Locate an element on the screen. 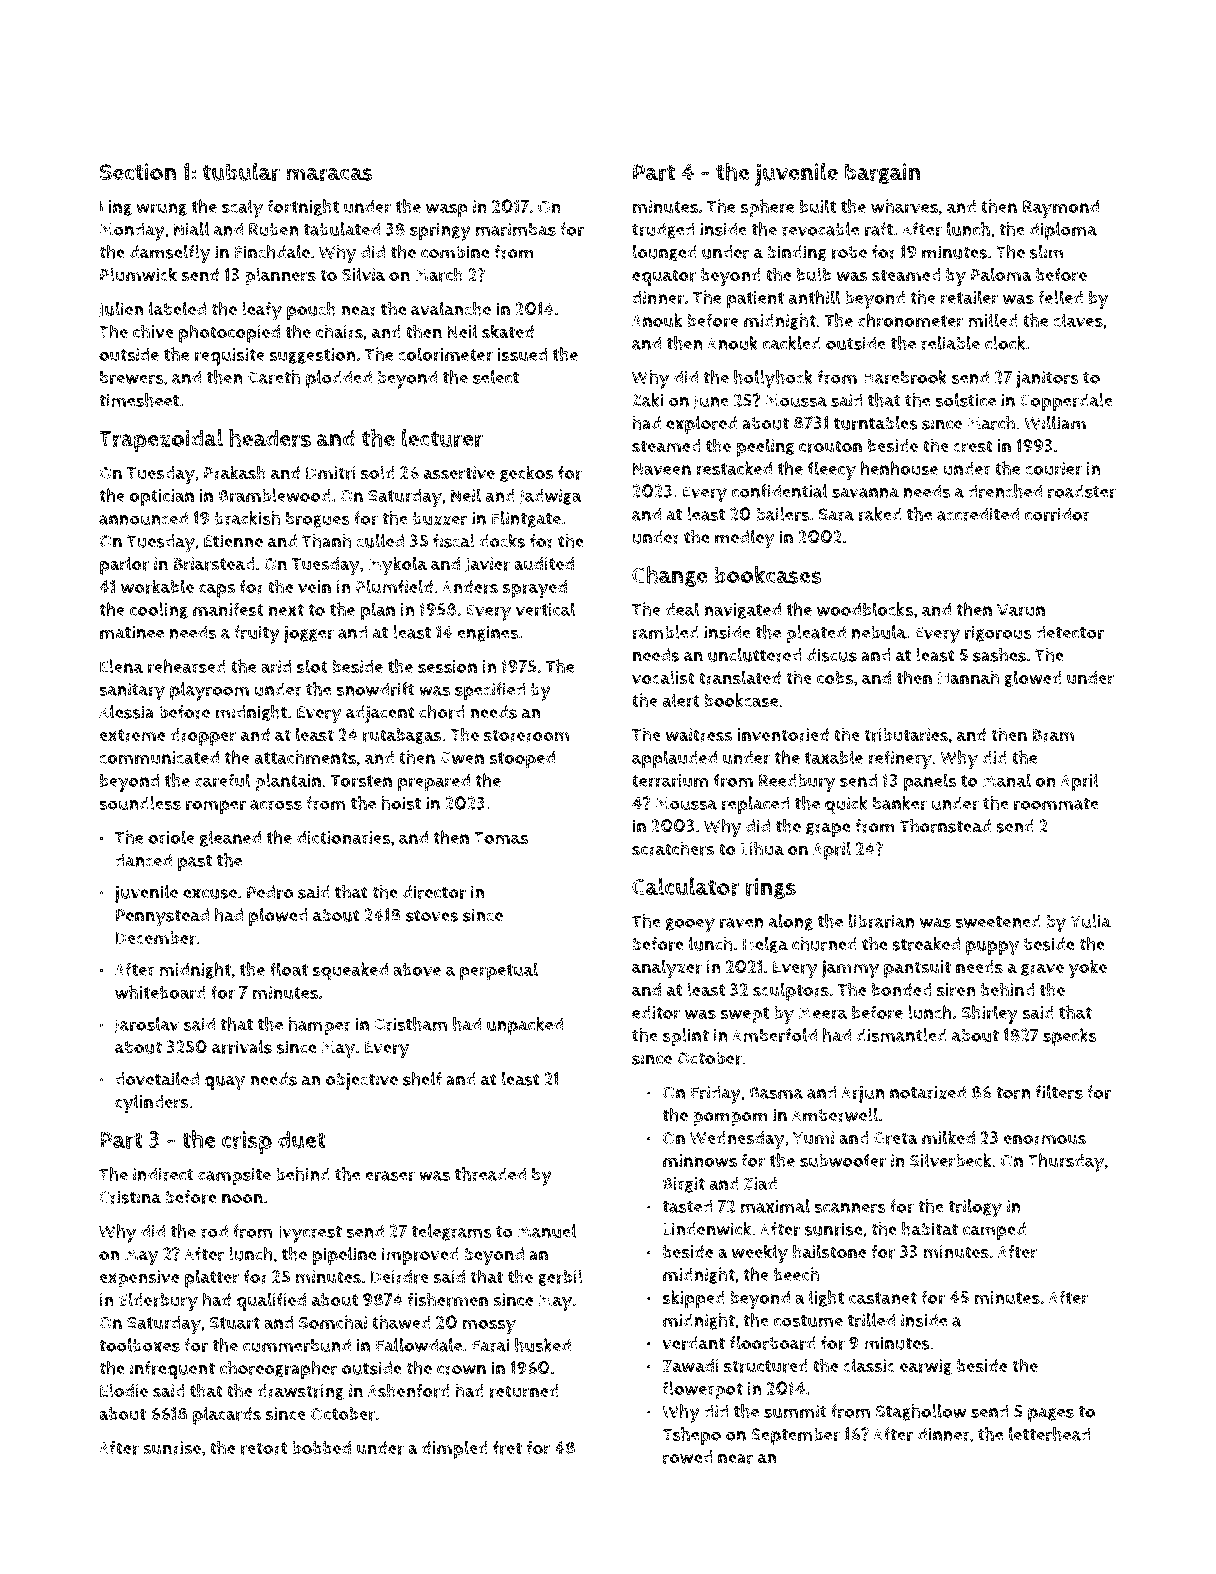 Image resolution: width=1216 pixels, height=1574 pixels. pouch is located at coordinates (311, 311).
